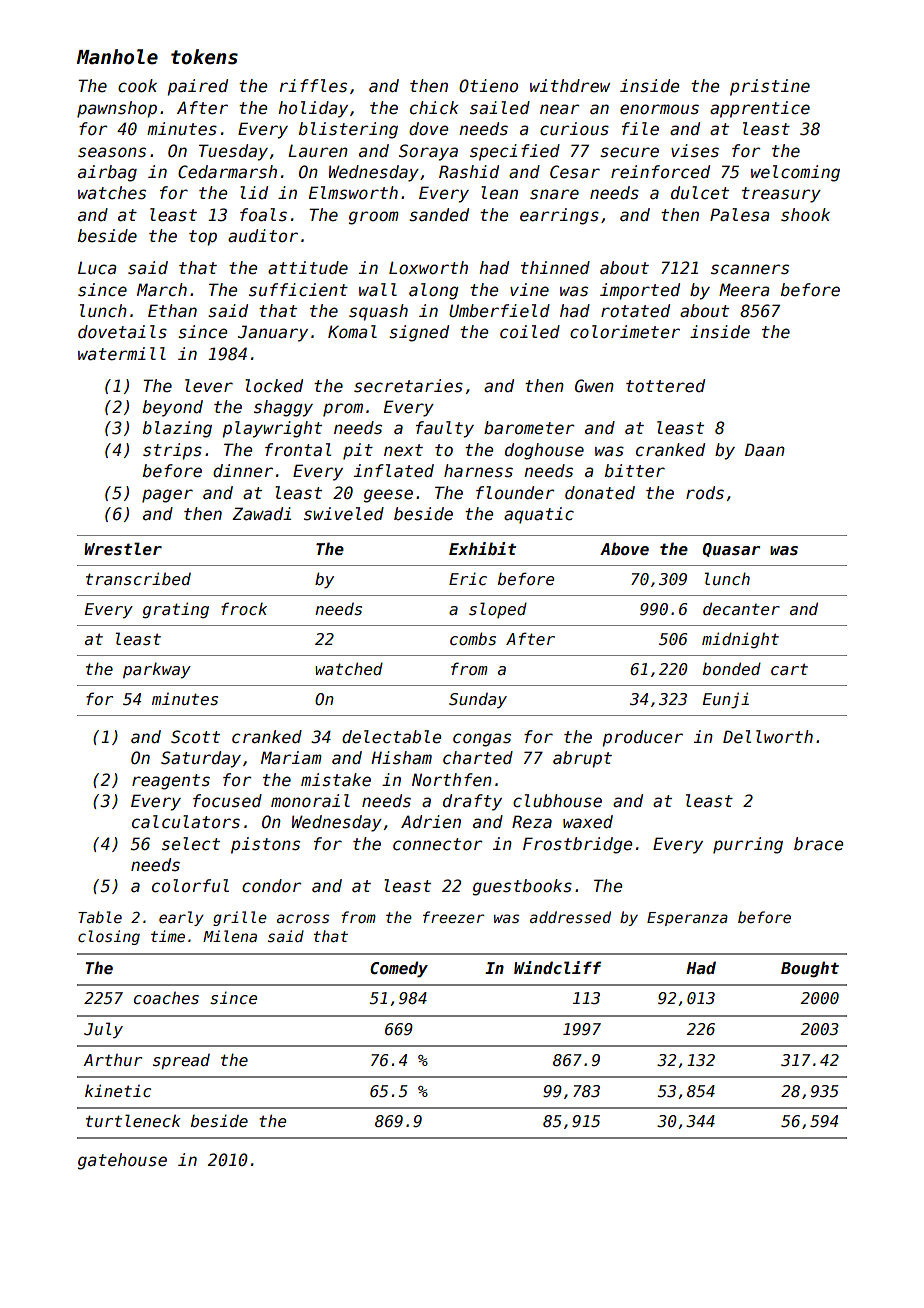 The width and height of the screenshot is (924, 1308). Describe the element at coordinates (539, 515) in the screenshot. I see `aquatic` at that location.
